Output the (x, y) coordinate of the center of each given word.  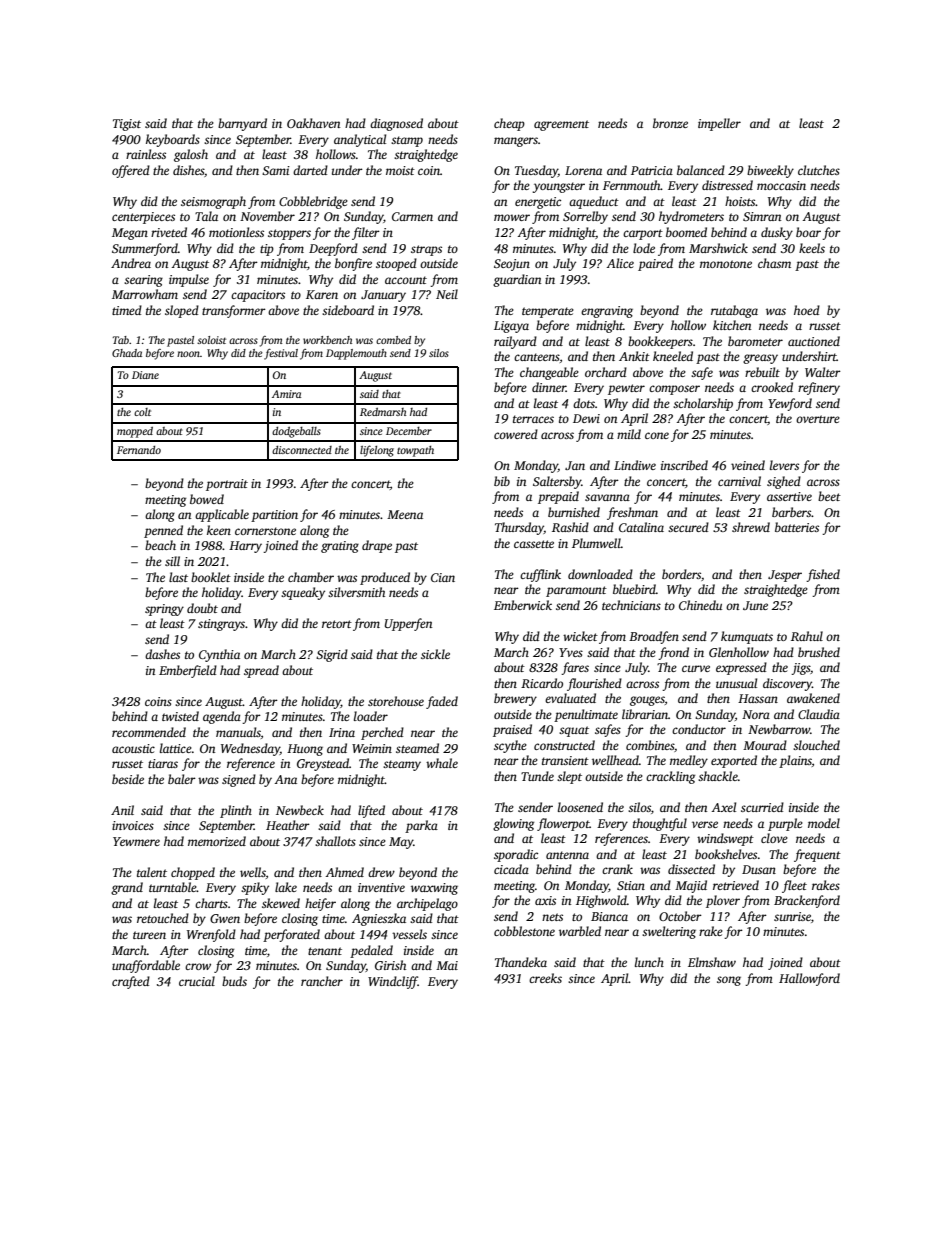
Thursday (519, 528)
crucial (197, 981)
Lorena (583, 170)
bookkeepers (660, 342)
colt (142, 412)
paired (655, 264)
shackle (718, 776)
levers (784, 465)
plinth (236, 811)
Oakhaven (313, 123)
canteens (537, 357)
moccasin (781, 185)
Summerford (145, 249)
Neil (447, 294)
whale (442, 763)
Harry (245, 547)
